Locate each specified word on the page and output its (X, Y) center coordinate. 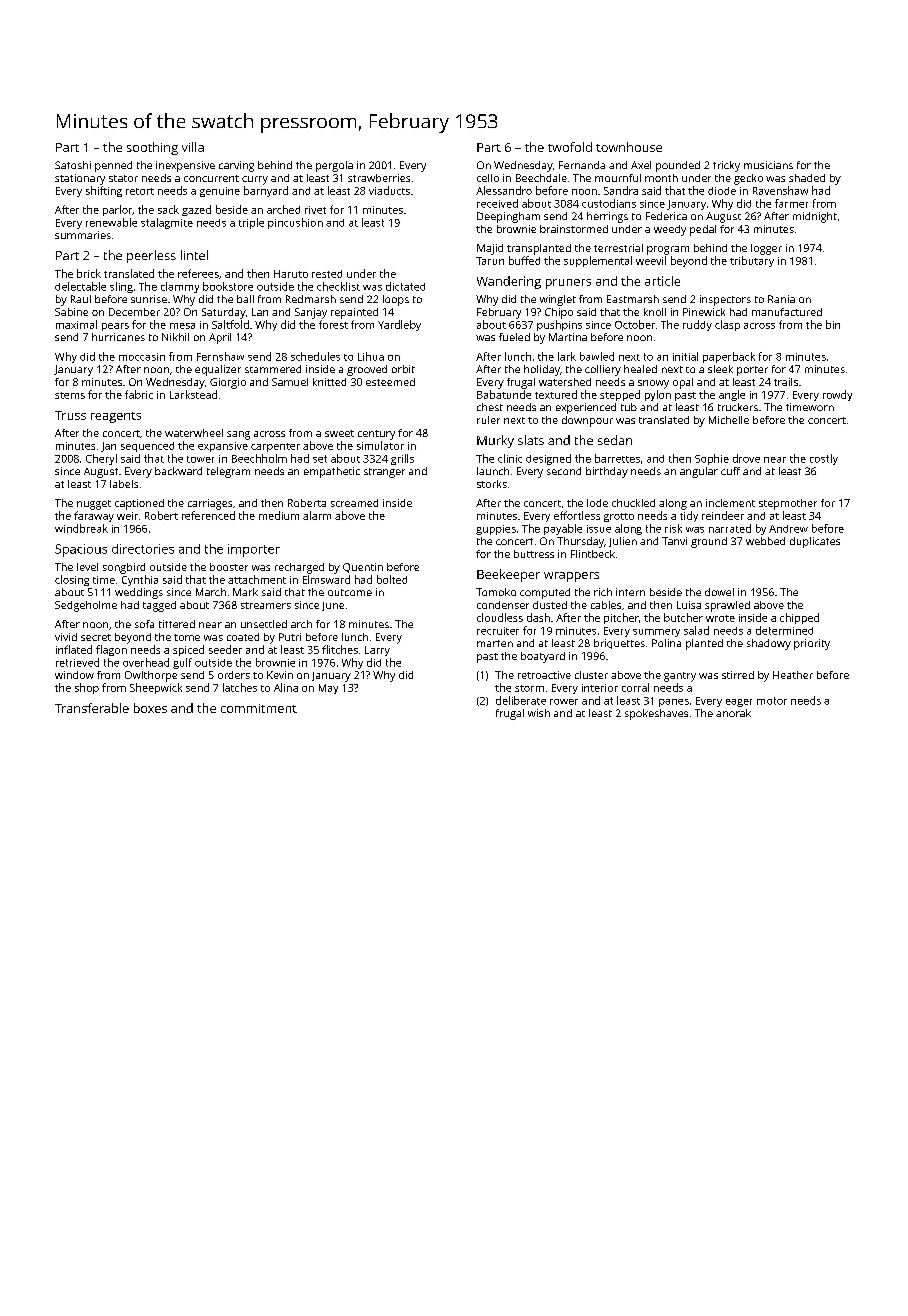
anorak (733, 713)
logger (766, 249)
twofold (570, 147)
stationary (80, 179)
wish (539, 713)
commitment (259, 708)
